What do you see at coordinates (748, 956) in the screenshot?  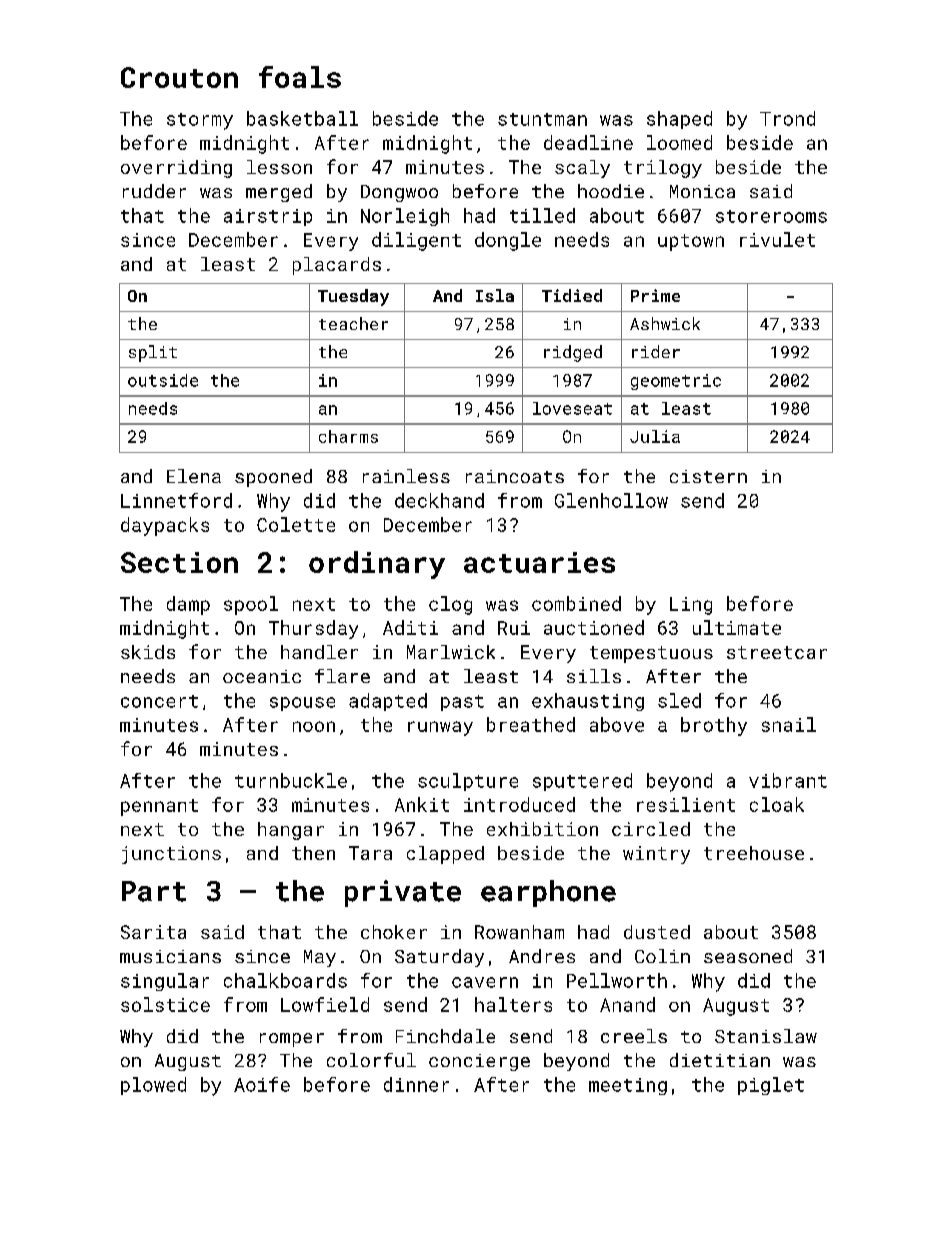 I see `seasoned` at bounding box center [748, 956].
